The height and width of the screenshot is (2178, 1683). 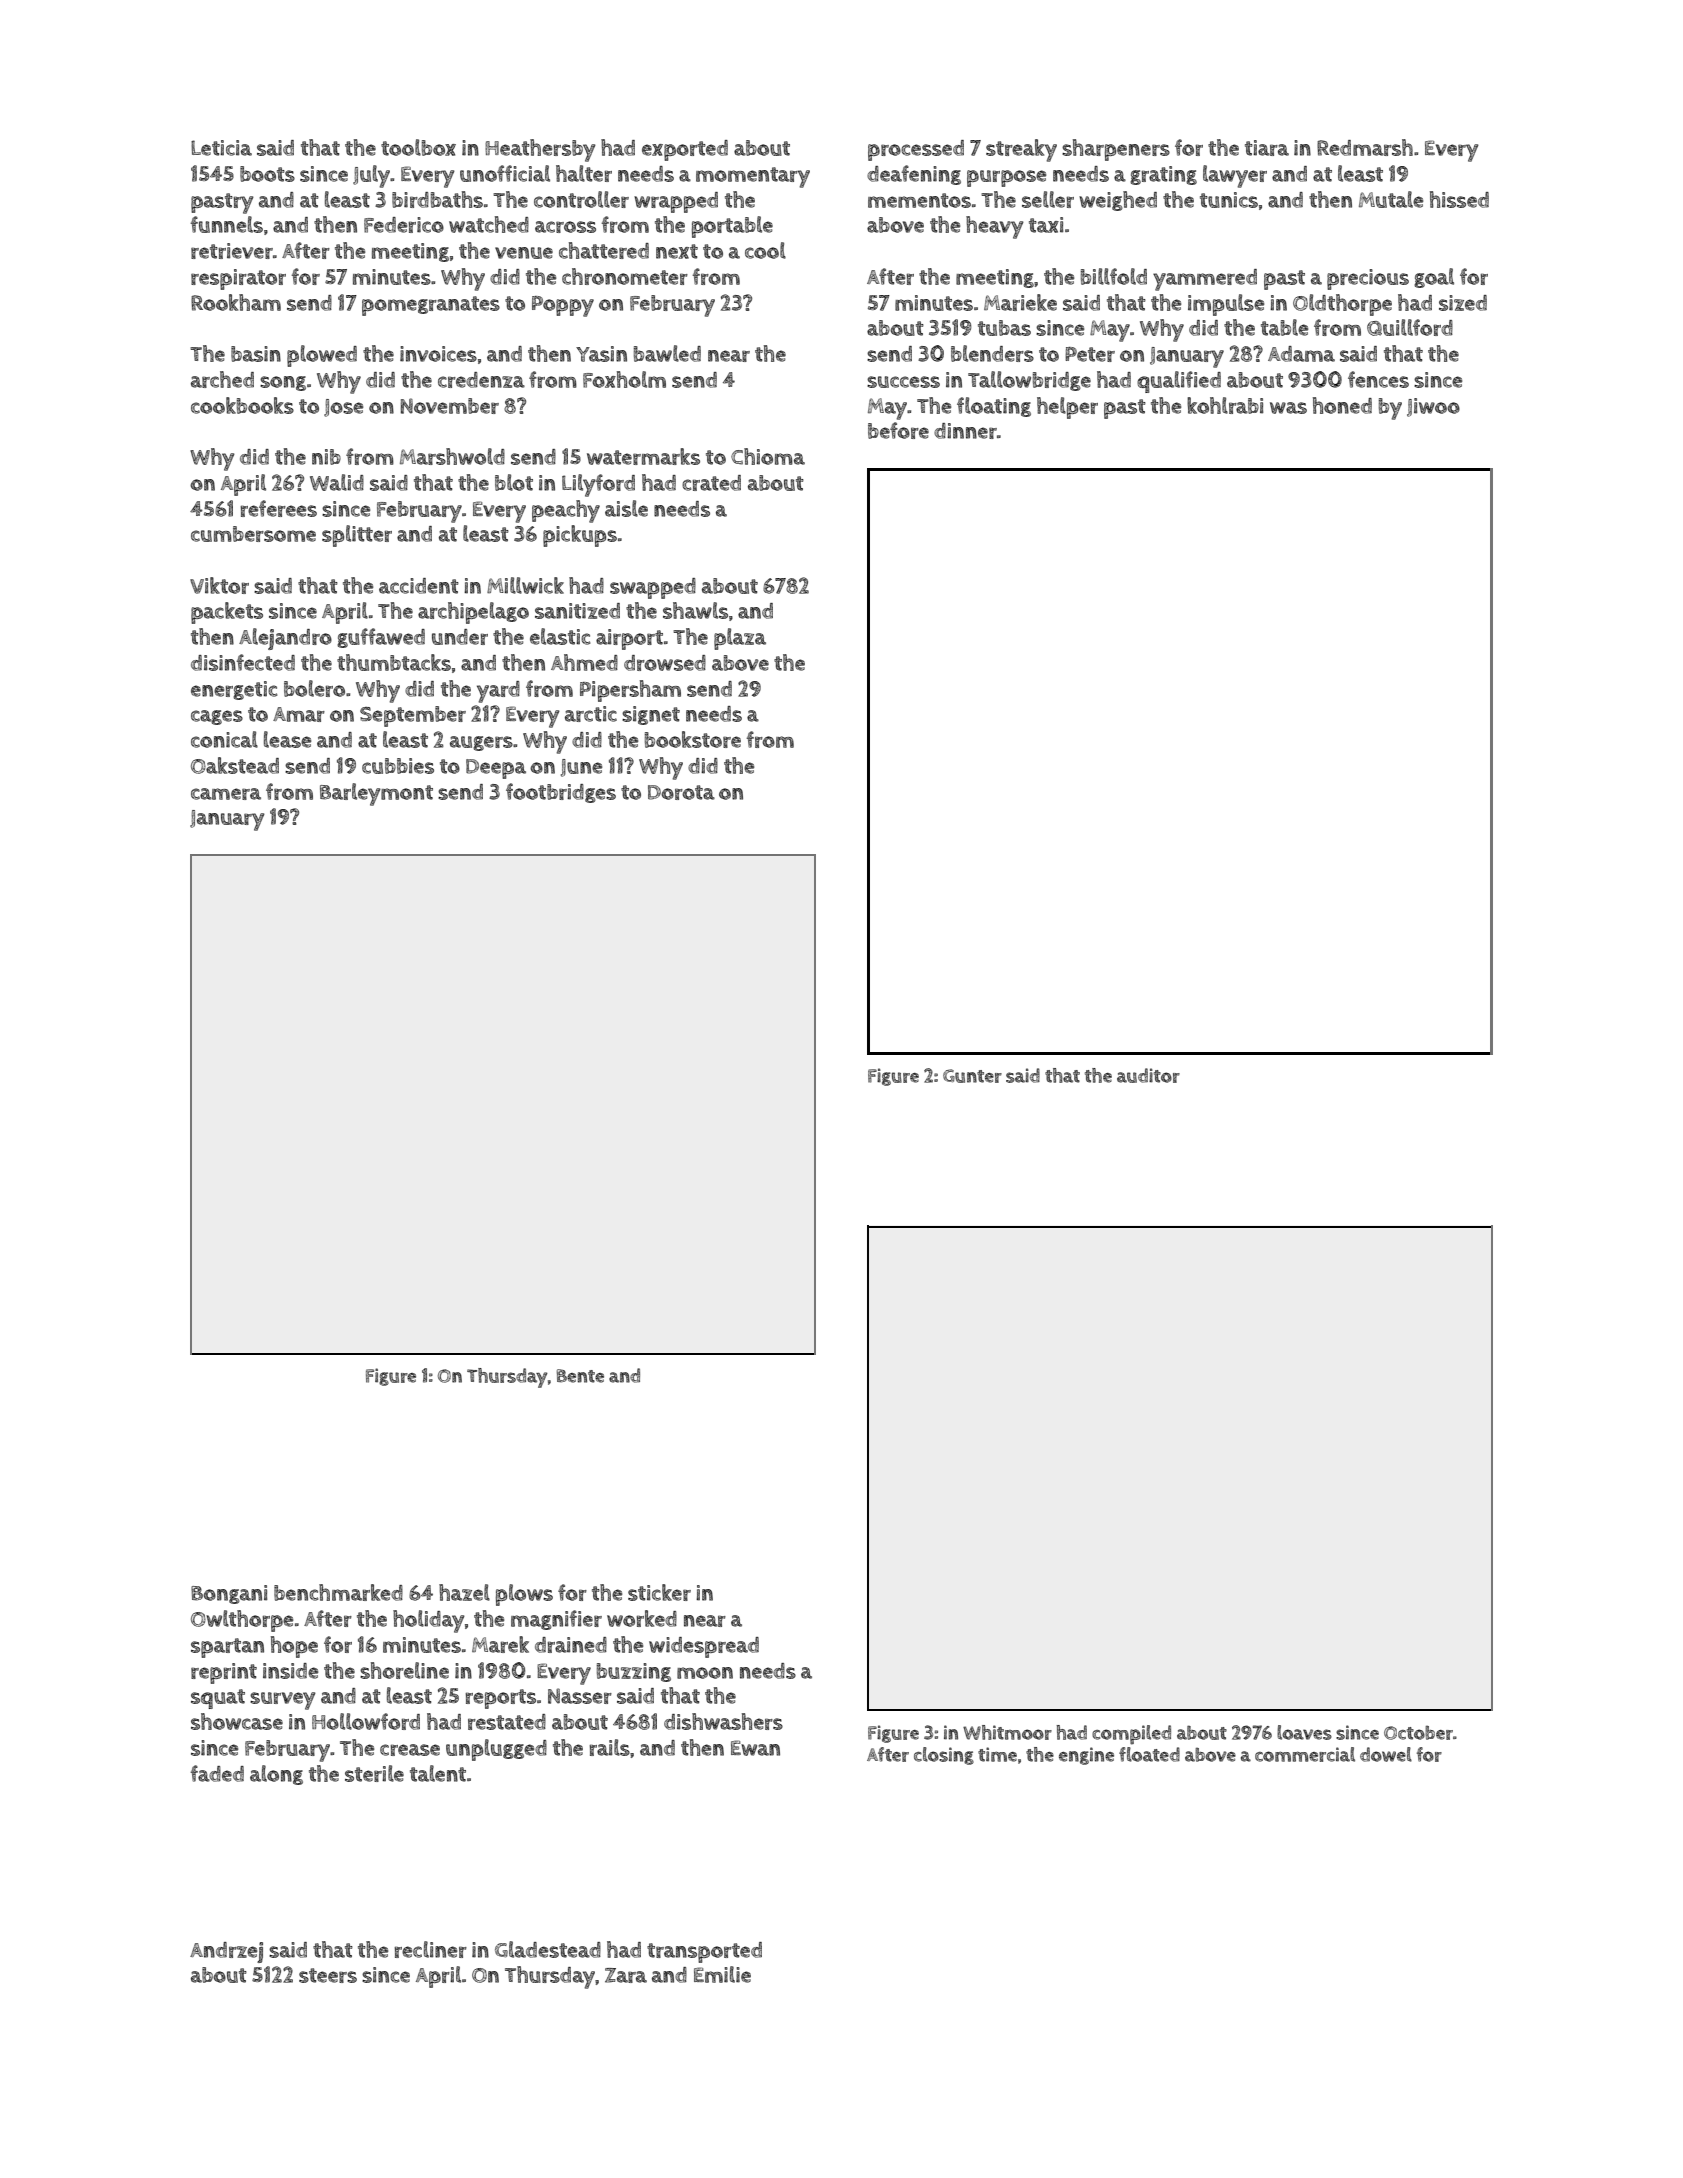 I want to click on loaves, so click(x=1304, y=1732).
